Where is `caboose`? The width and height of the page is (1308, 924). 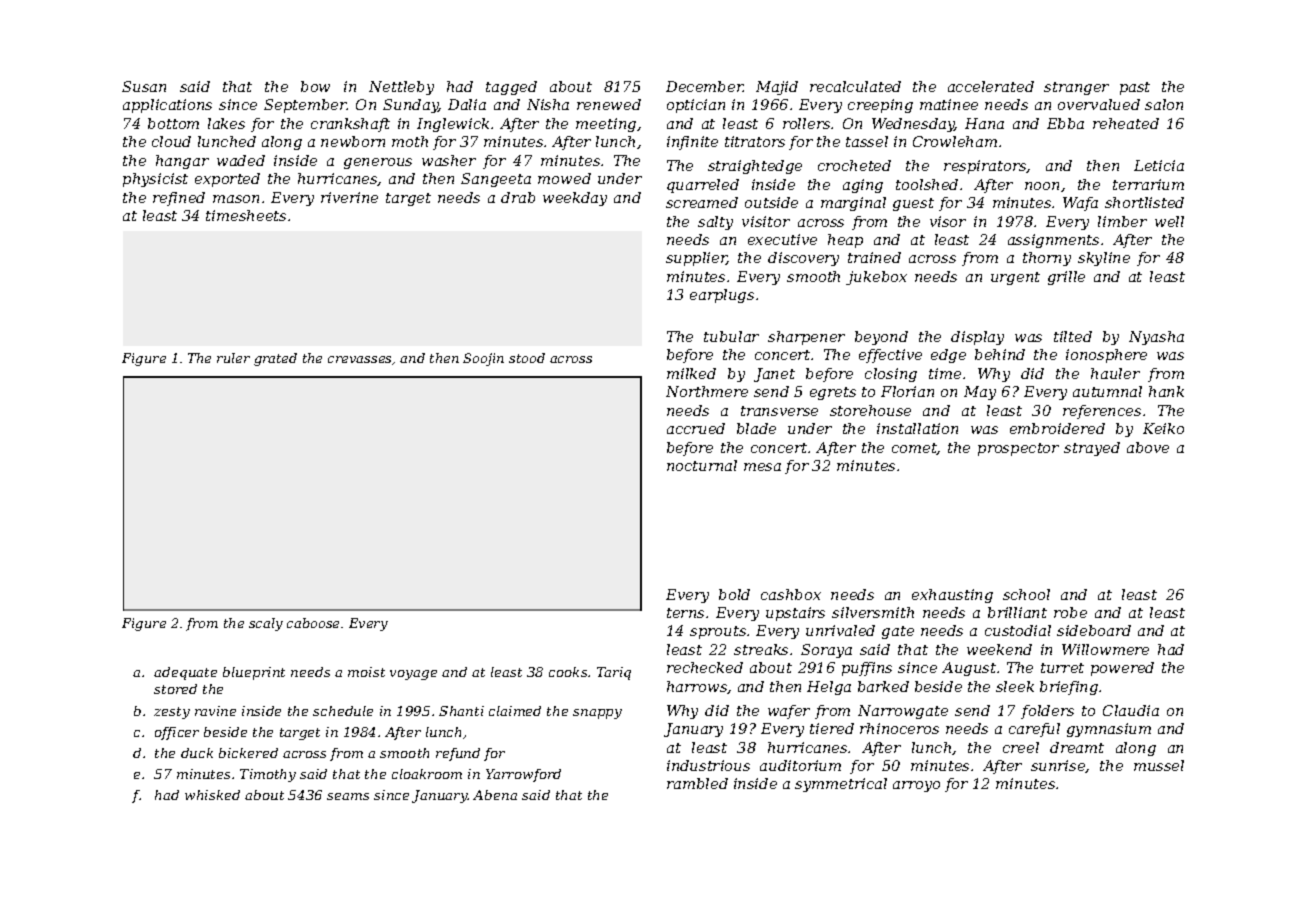 caboose is located at coordinates (313, 623).
